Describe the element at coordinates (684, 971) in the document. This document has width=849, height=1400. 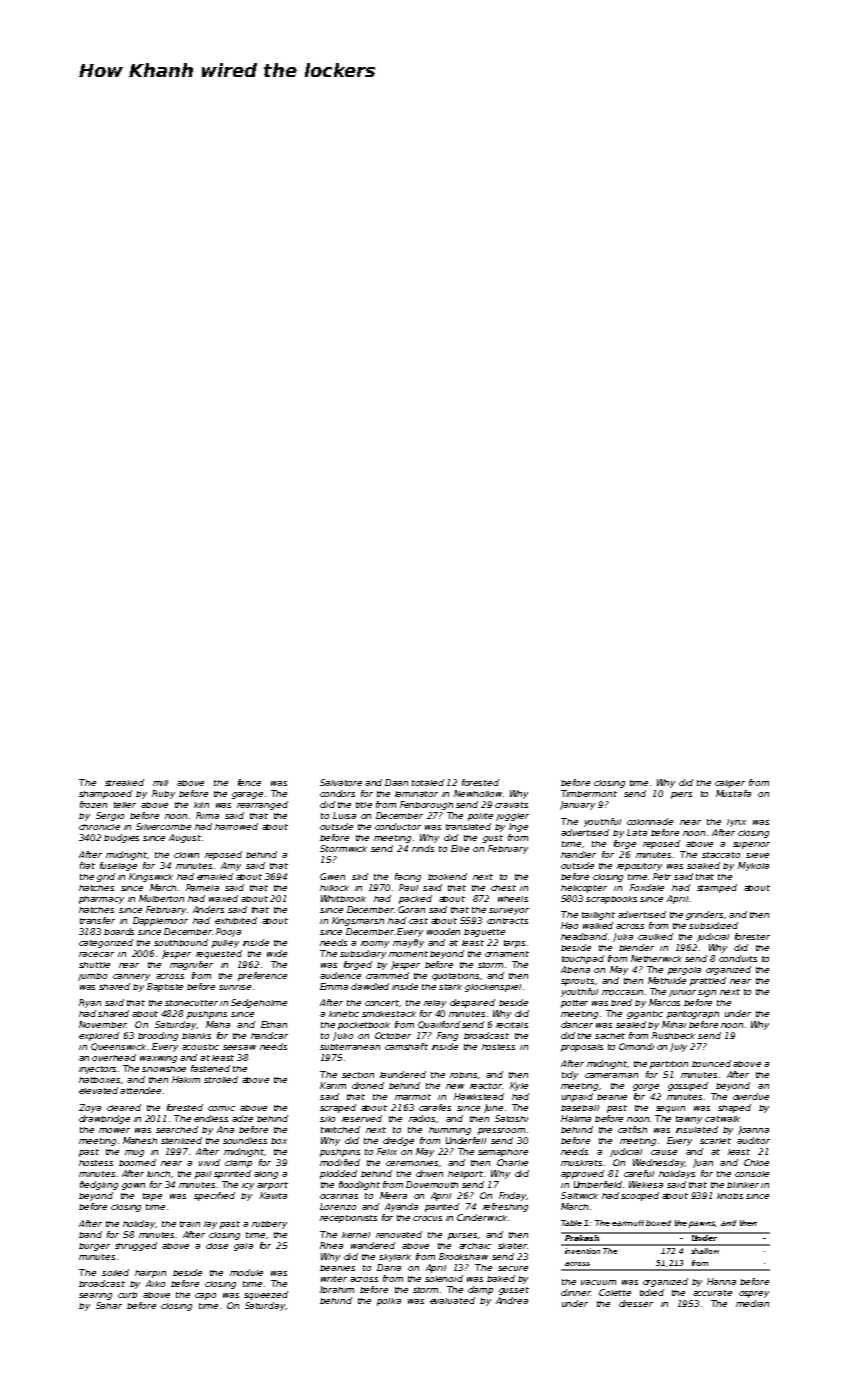
I see `pergola` at that location.
